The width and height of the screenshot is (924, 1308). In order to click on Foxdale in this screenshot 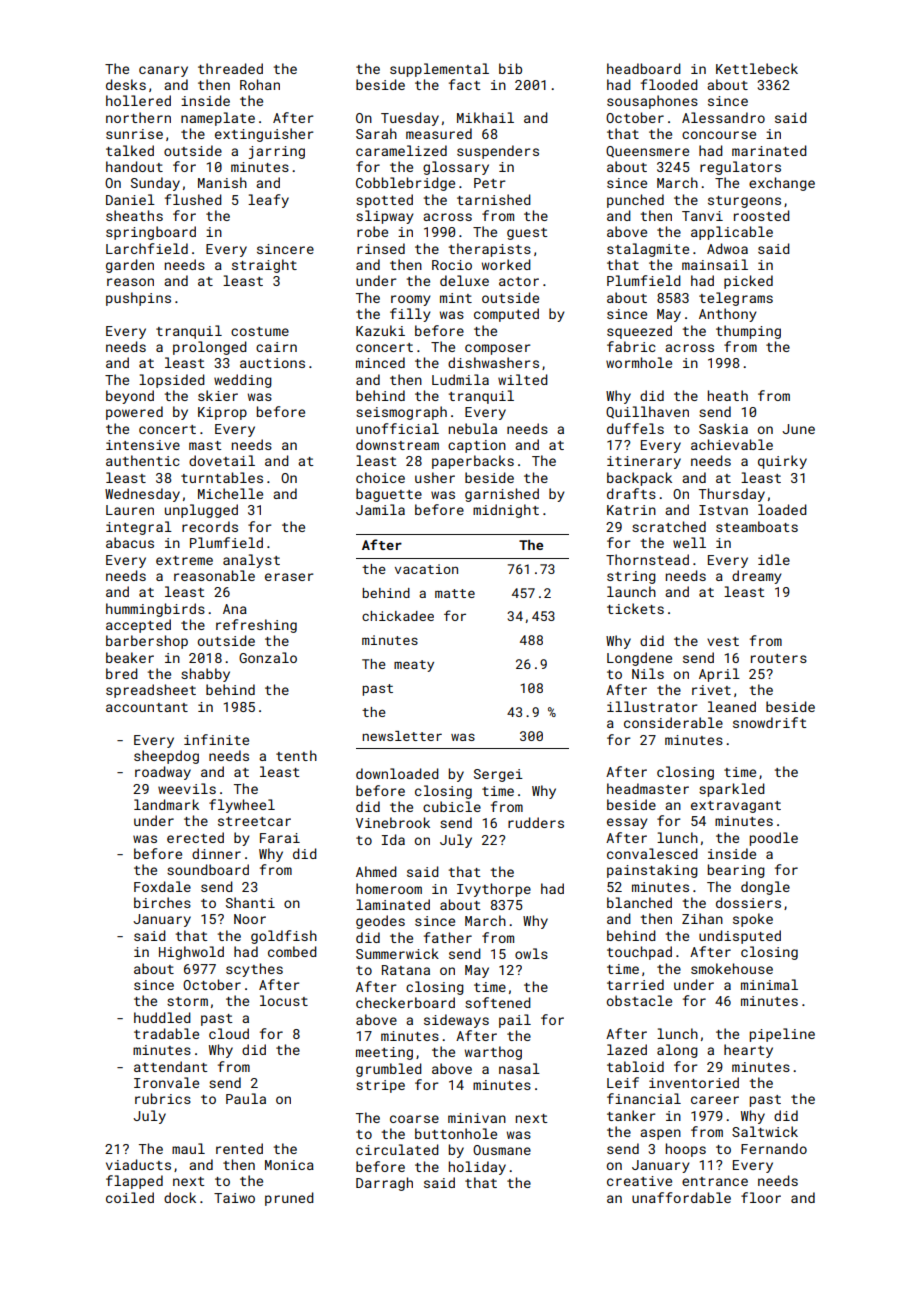, I will do `click(162, 886)`.
